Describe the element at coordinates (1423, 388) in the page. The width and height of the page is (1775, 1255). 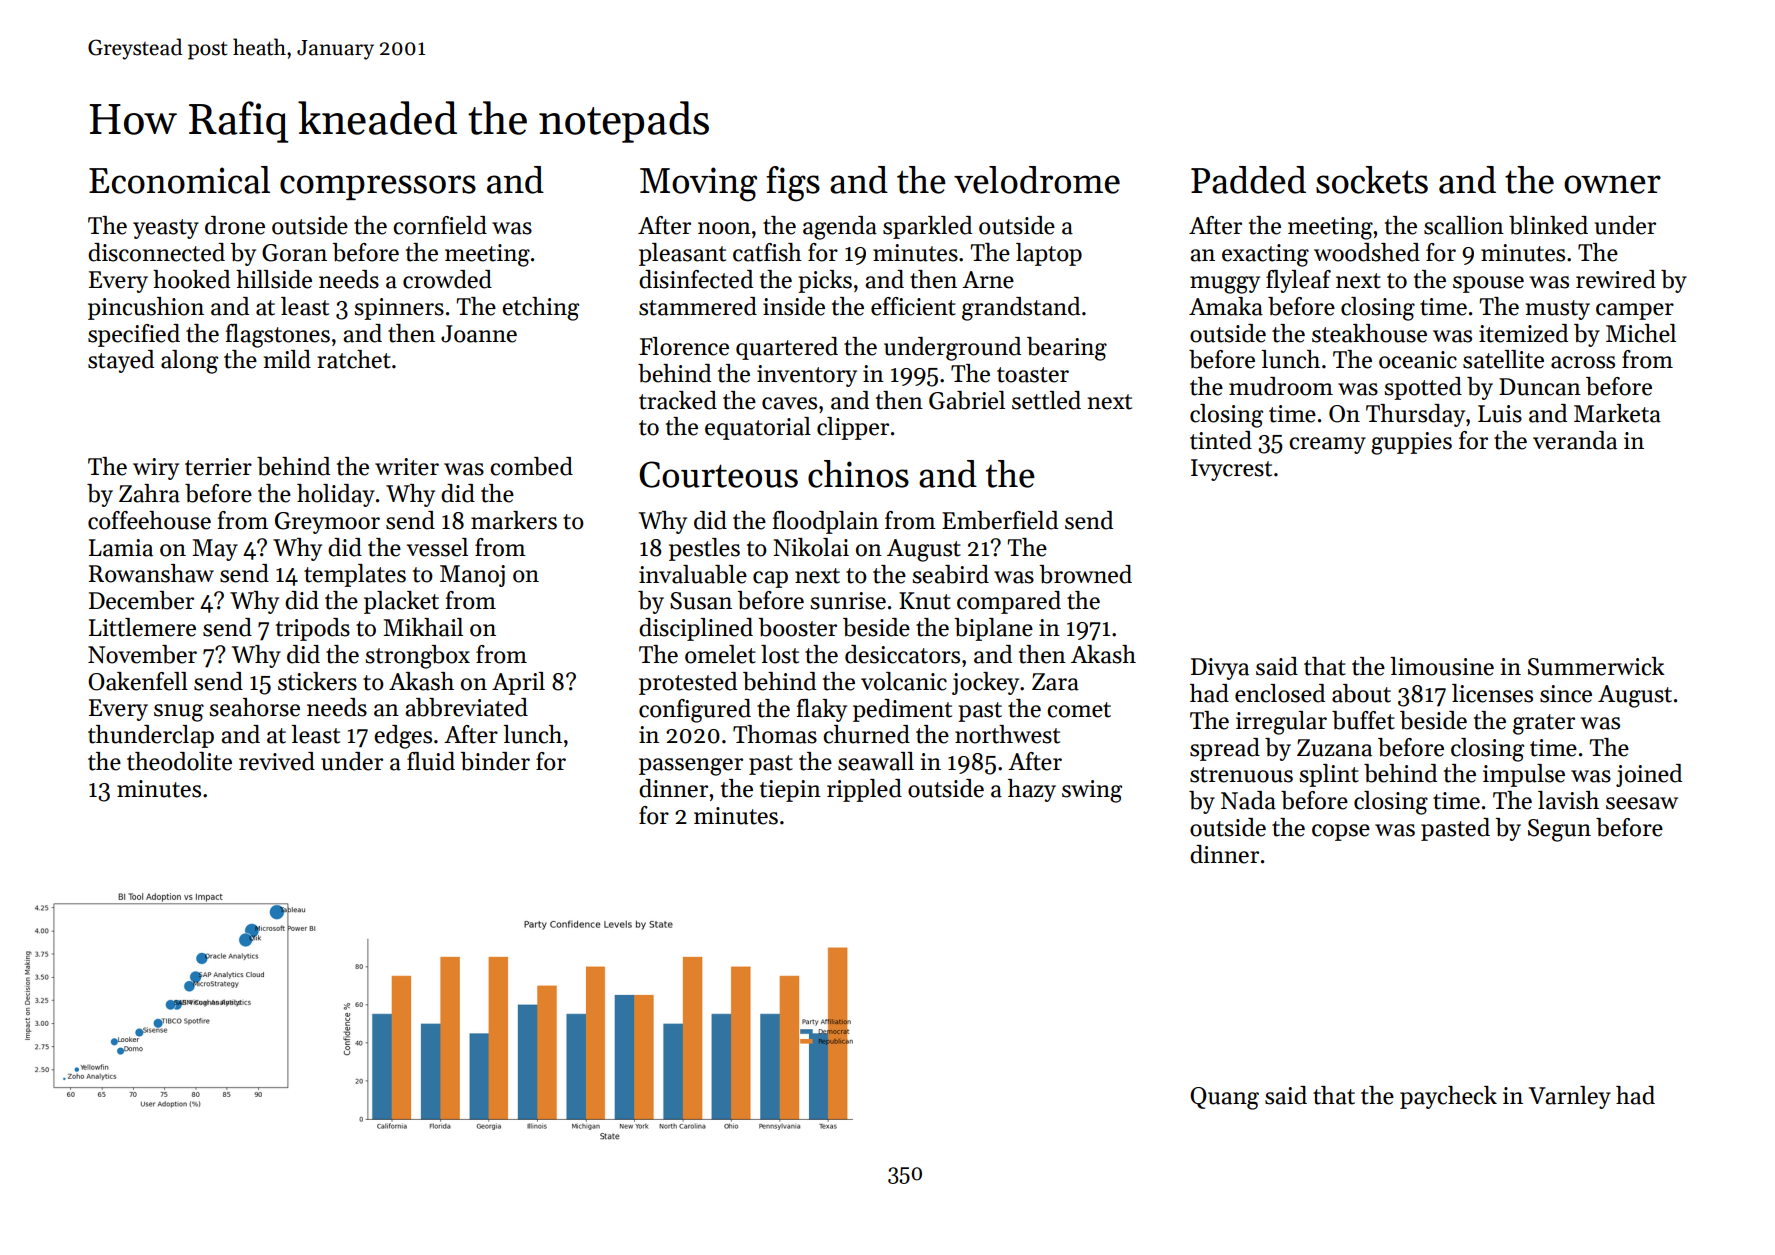
I see `spotted` at that location.
